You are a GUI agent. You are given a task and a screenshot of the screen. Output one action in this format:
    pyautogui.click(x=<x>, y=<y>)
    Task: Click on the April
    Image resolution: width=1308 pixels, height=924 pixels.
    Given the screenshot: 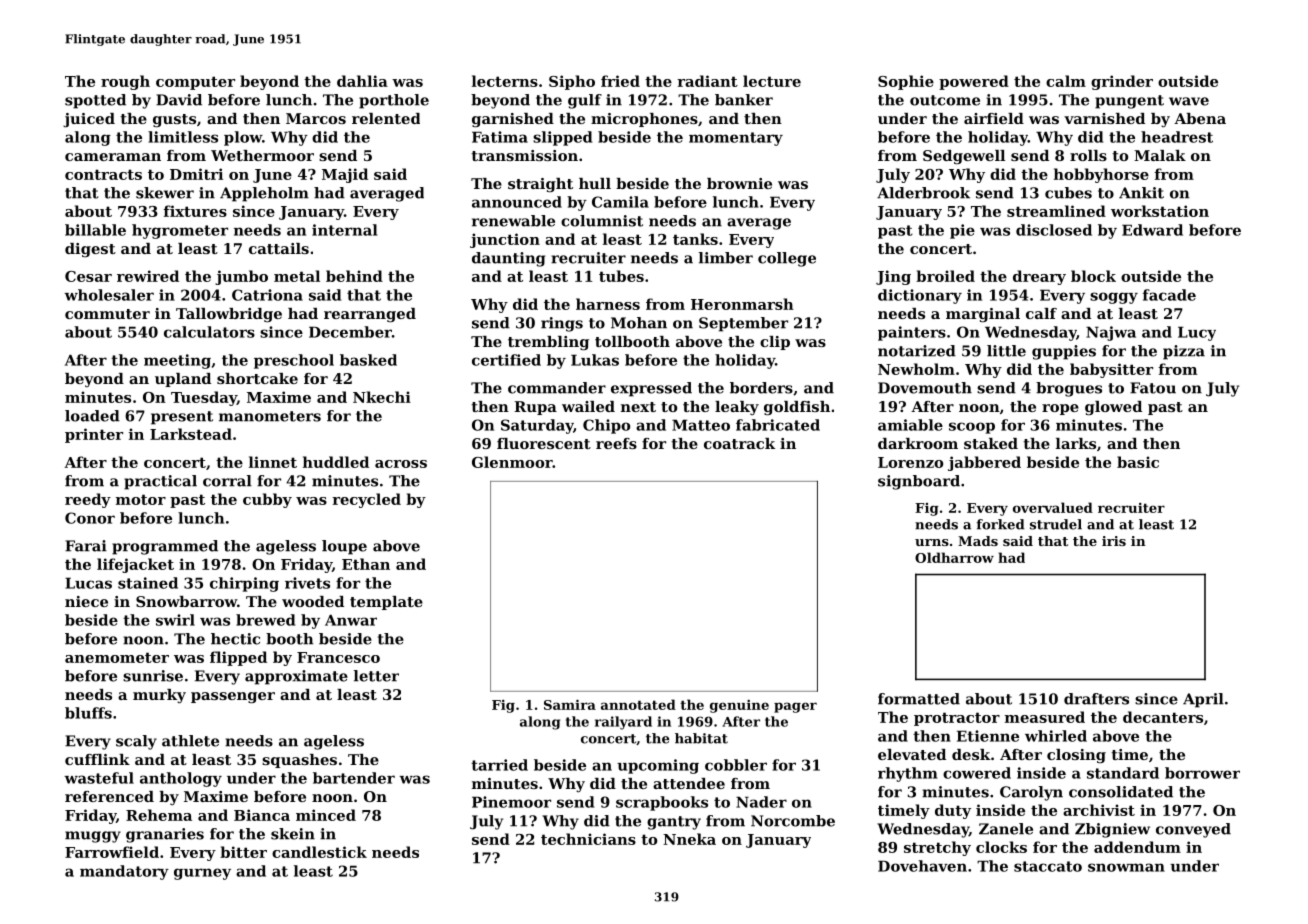 What is the action you would take?
    pyautogui.click(x=1203, y=700)
